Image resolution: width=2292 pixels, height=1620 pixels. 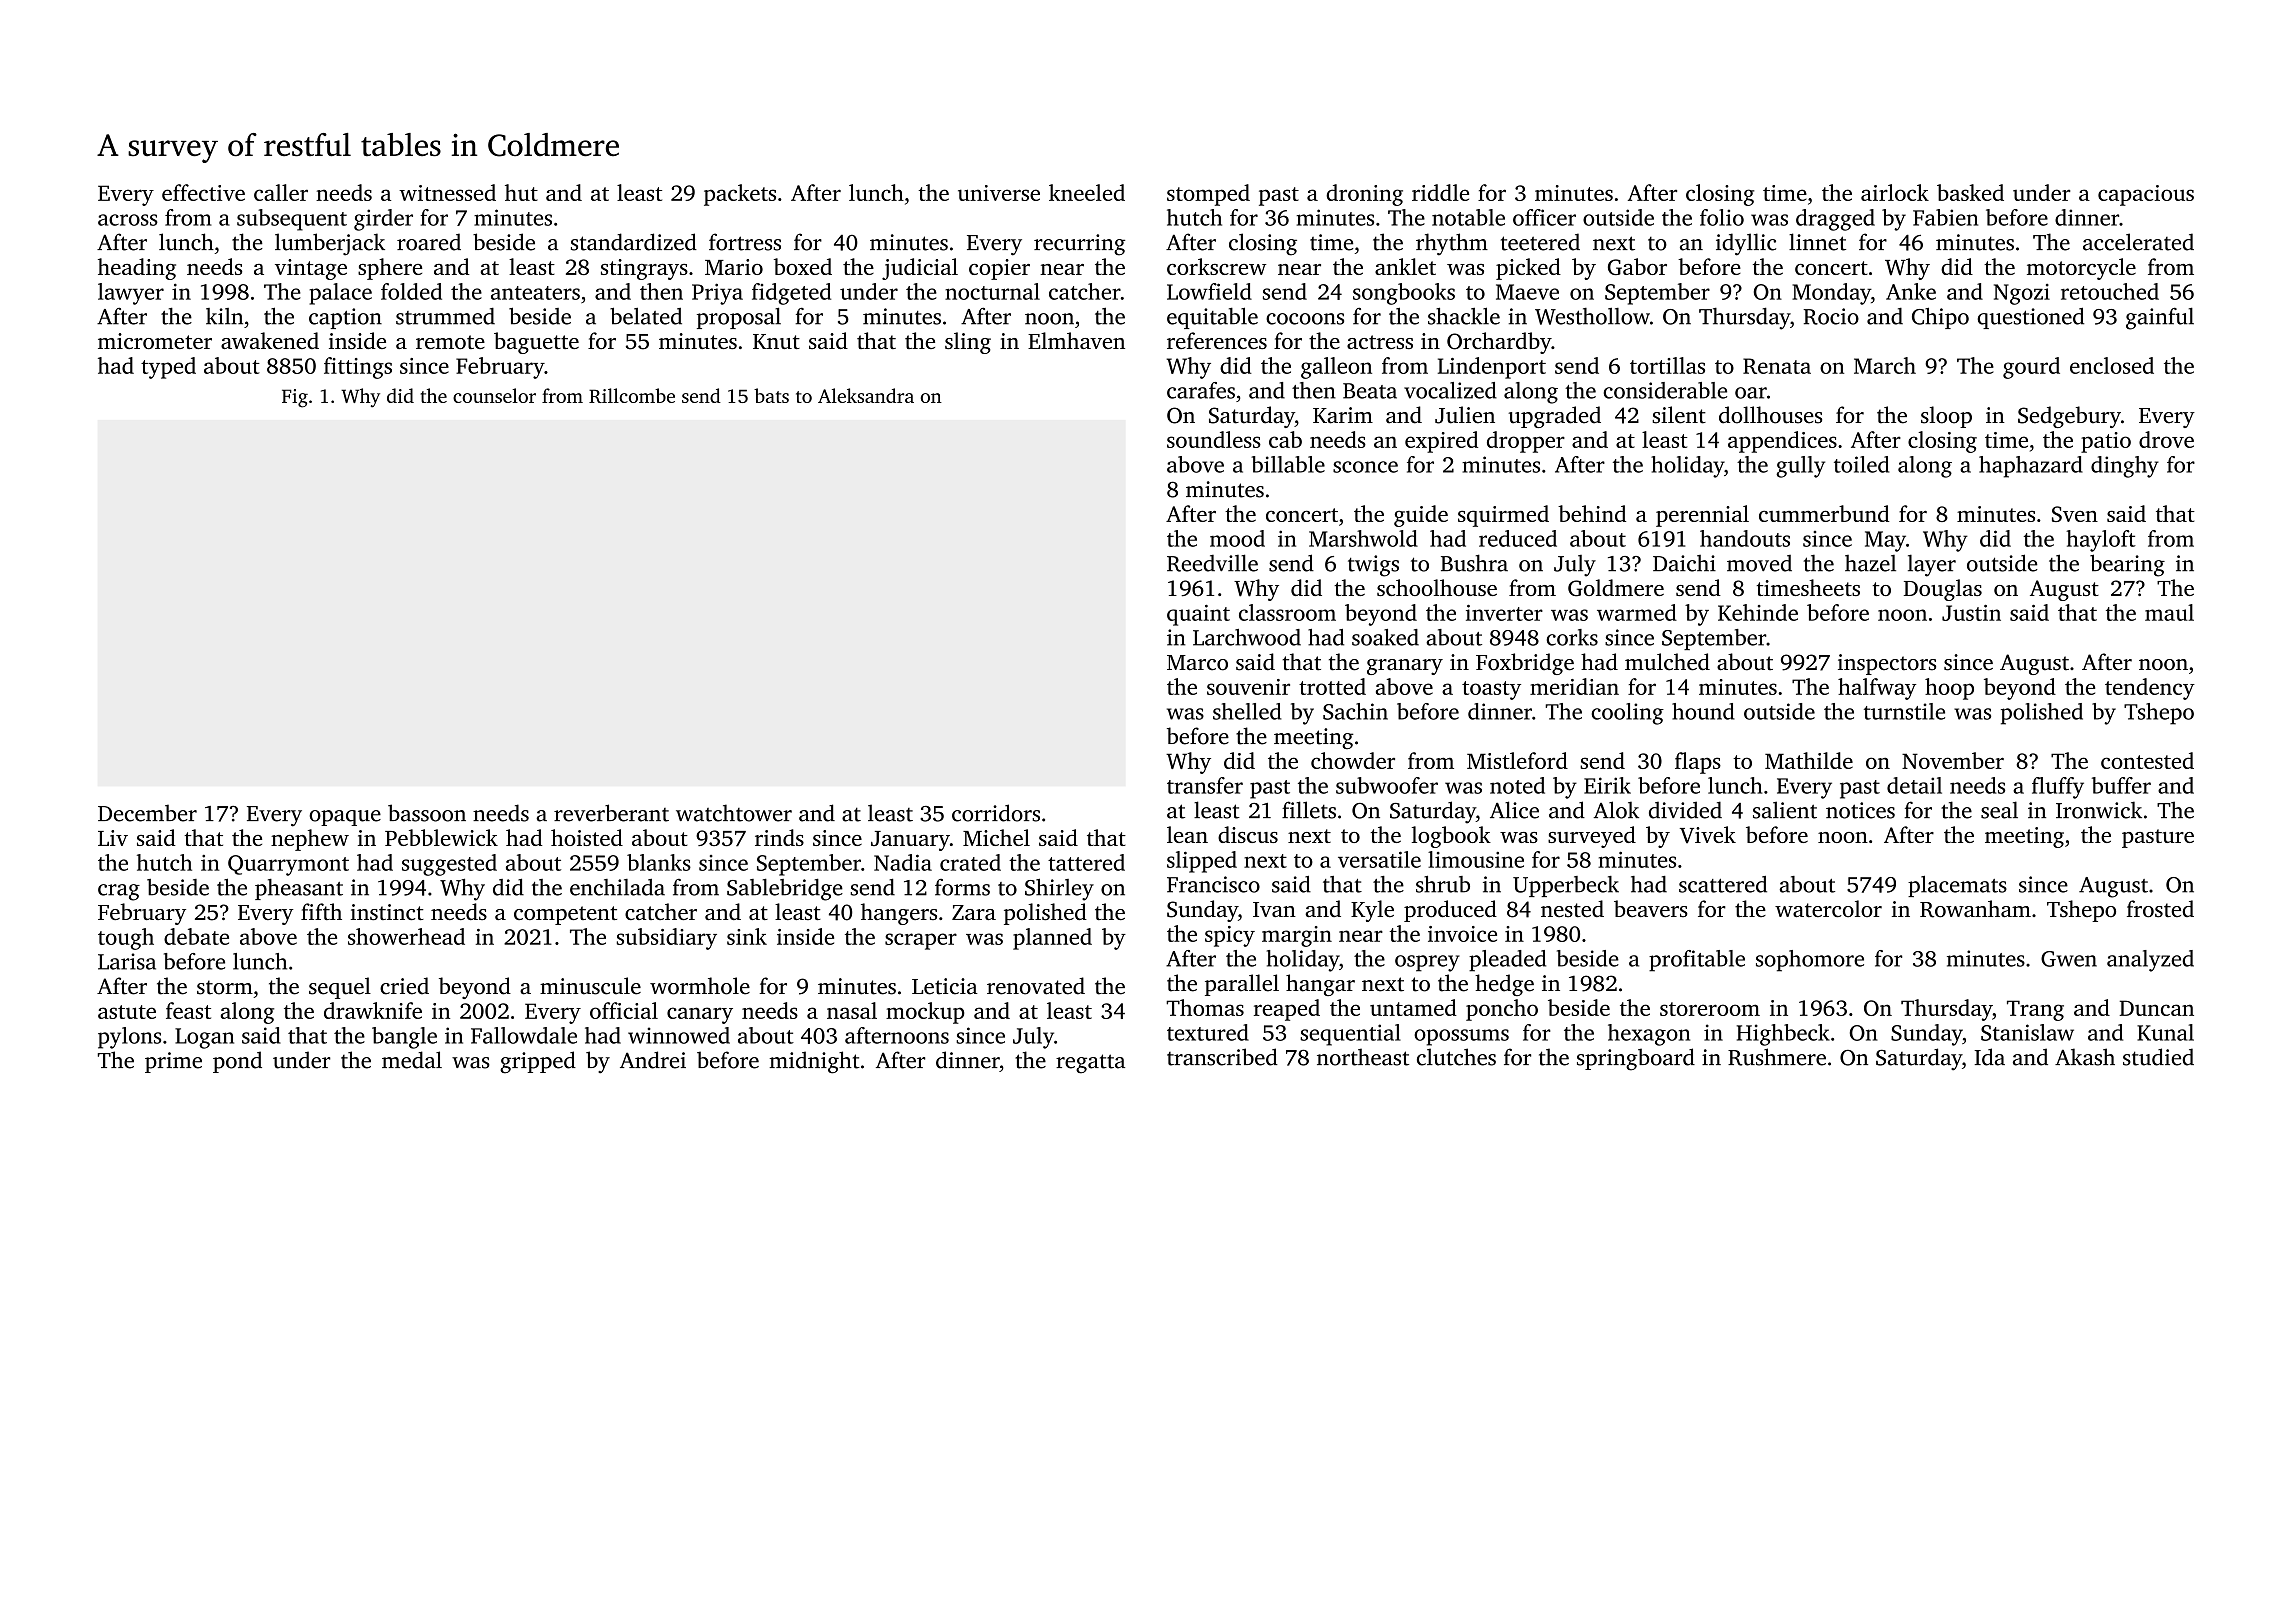 What do you see at coordinates (1464, 316) in the document?
I see `shackle` at bounding box center [1464, 316].
